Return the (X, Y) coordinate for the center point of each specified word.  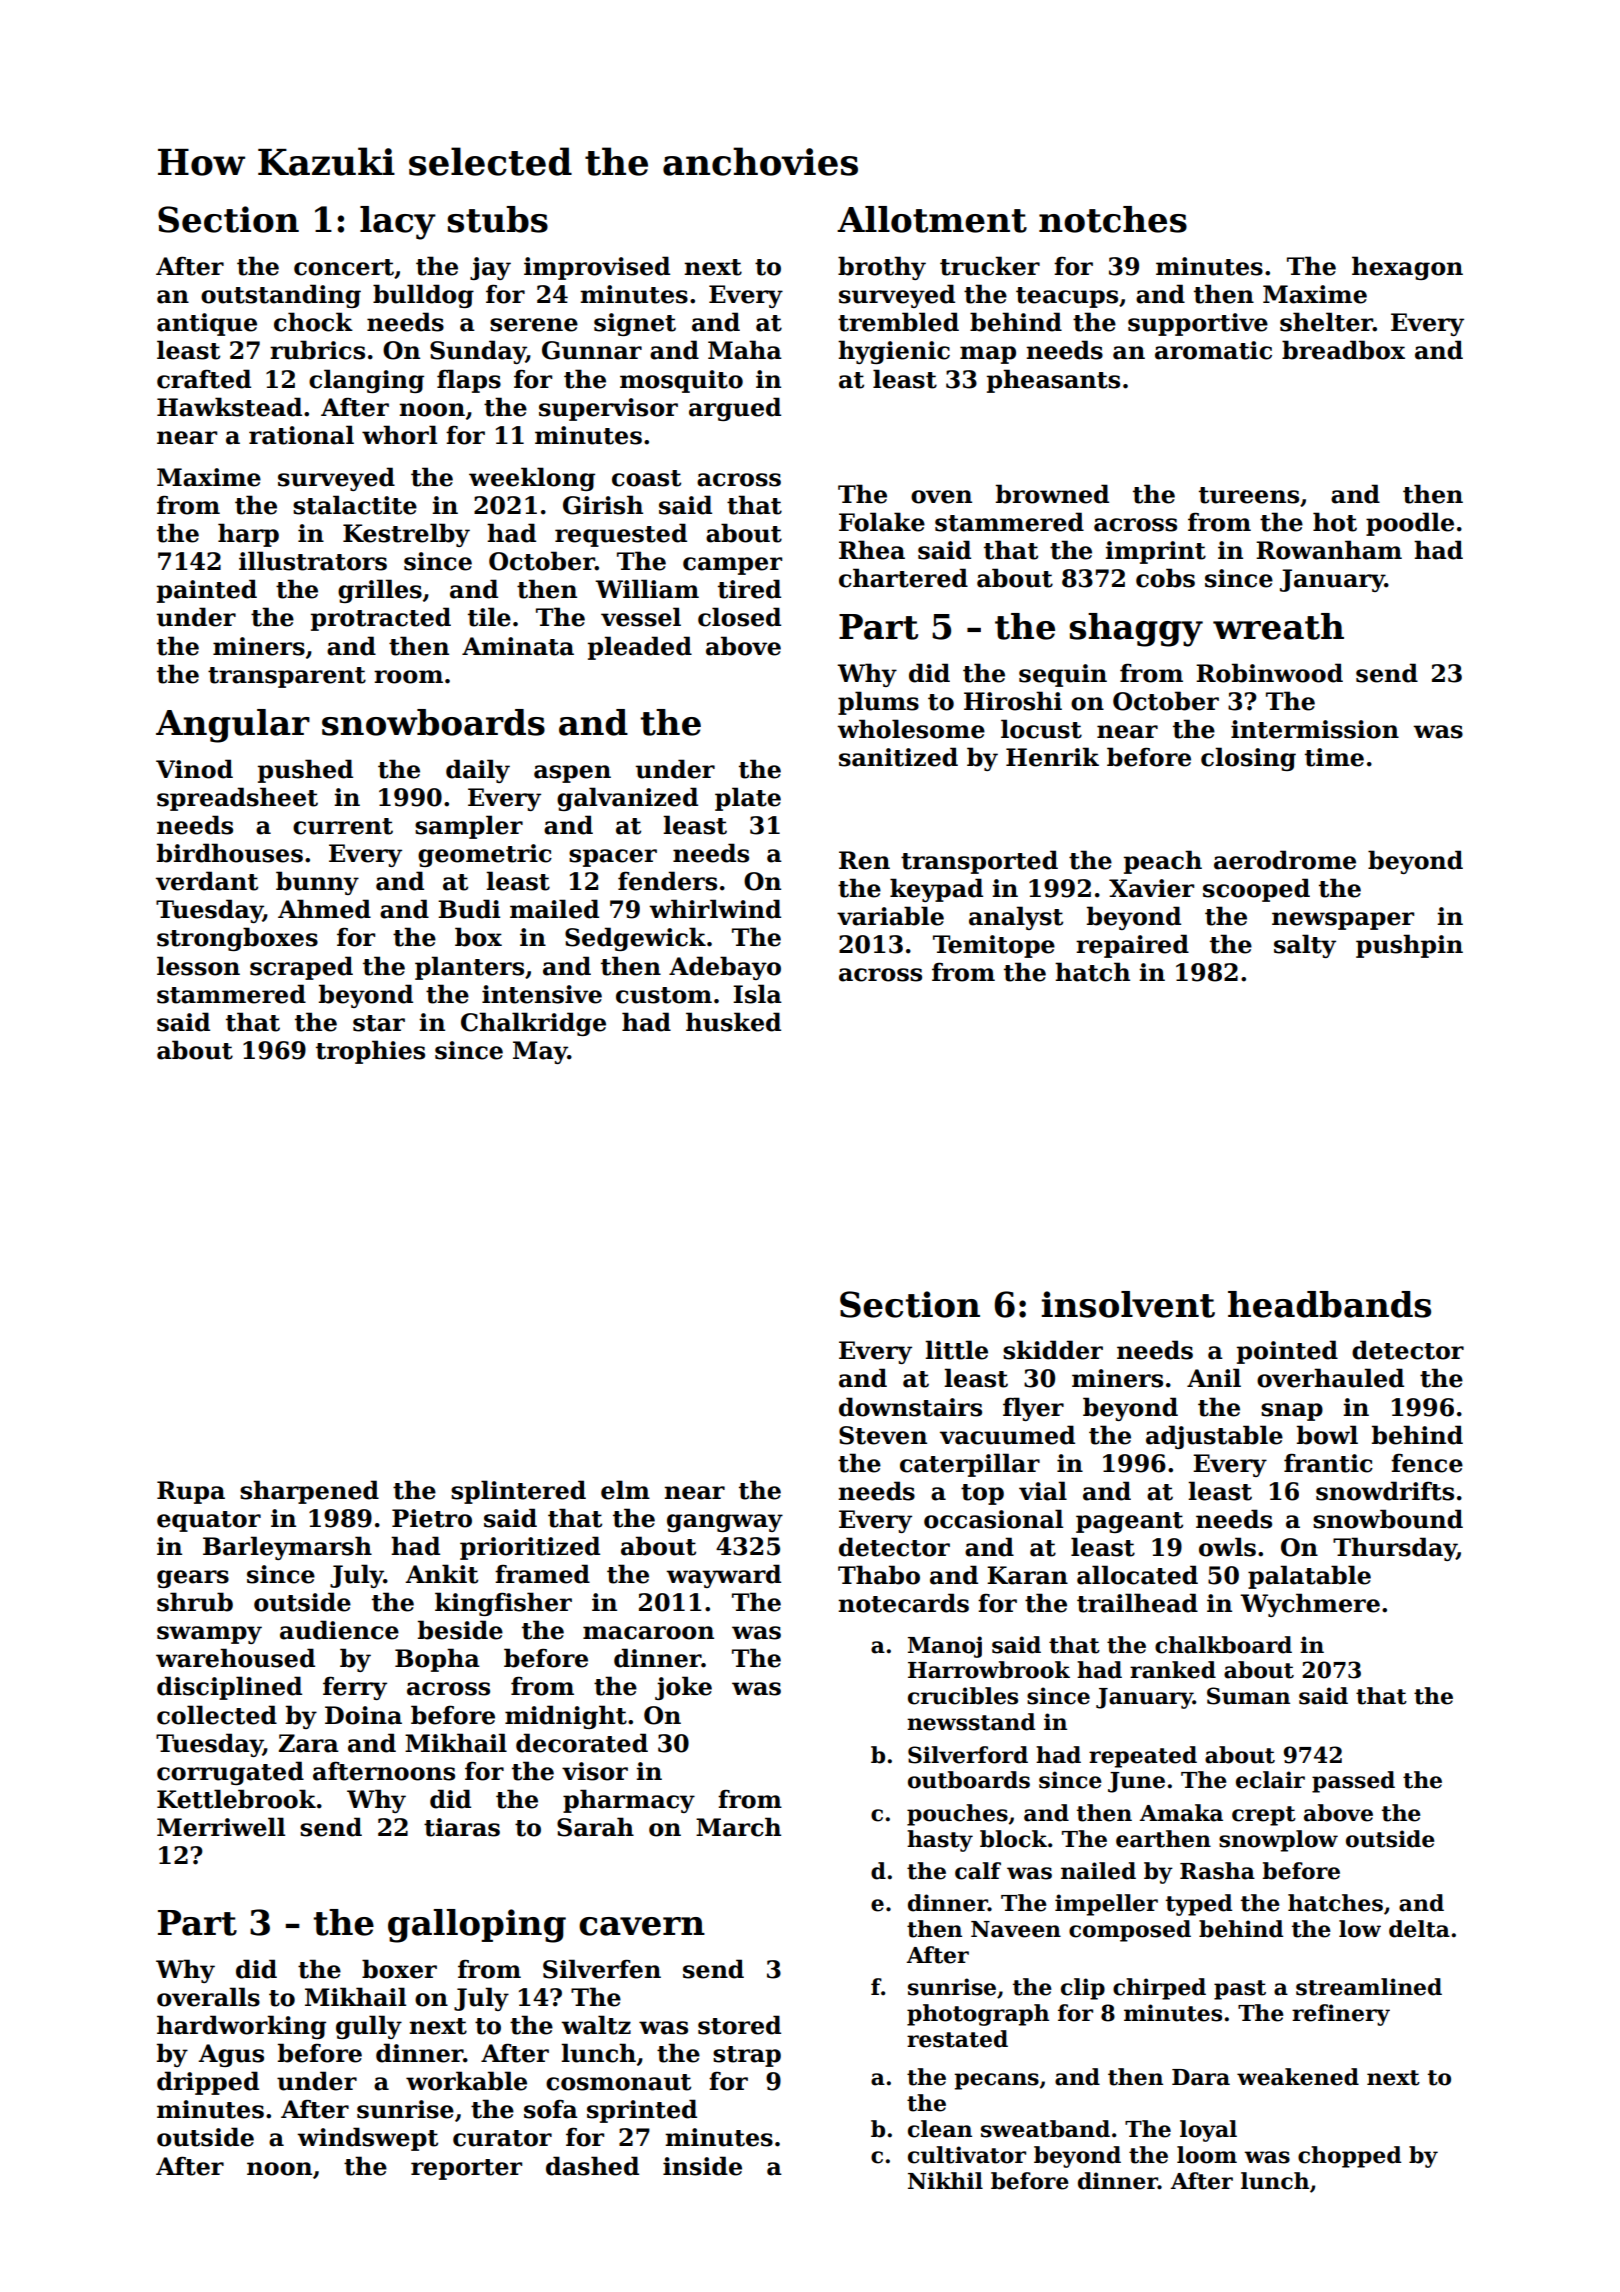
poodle (1410, 524)
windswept (367, 2139)
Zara (309, 1743)
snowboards (433, 722)
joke (683, 1688)
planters (469, 968)
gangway (725, 1523)
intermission (1315, 729)
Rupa (191, 1492)
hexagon (1407, 268)
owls (1227, 1547)
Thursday (1395, 1549)
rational (301, 435)
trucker (990, 266)
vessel (641, 617)
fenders (667, 881)
